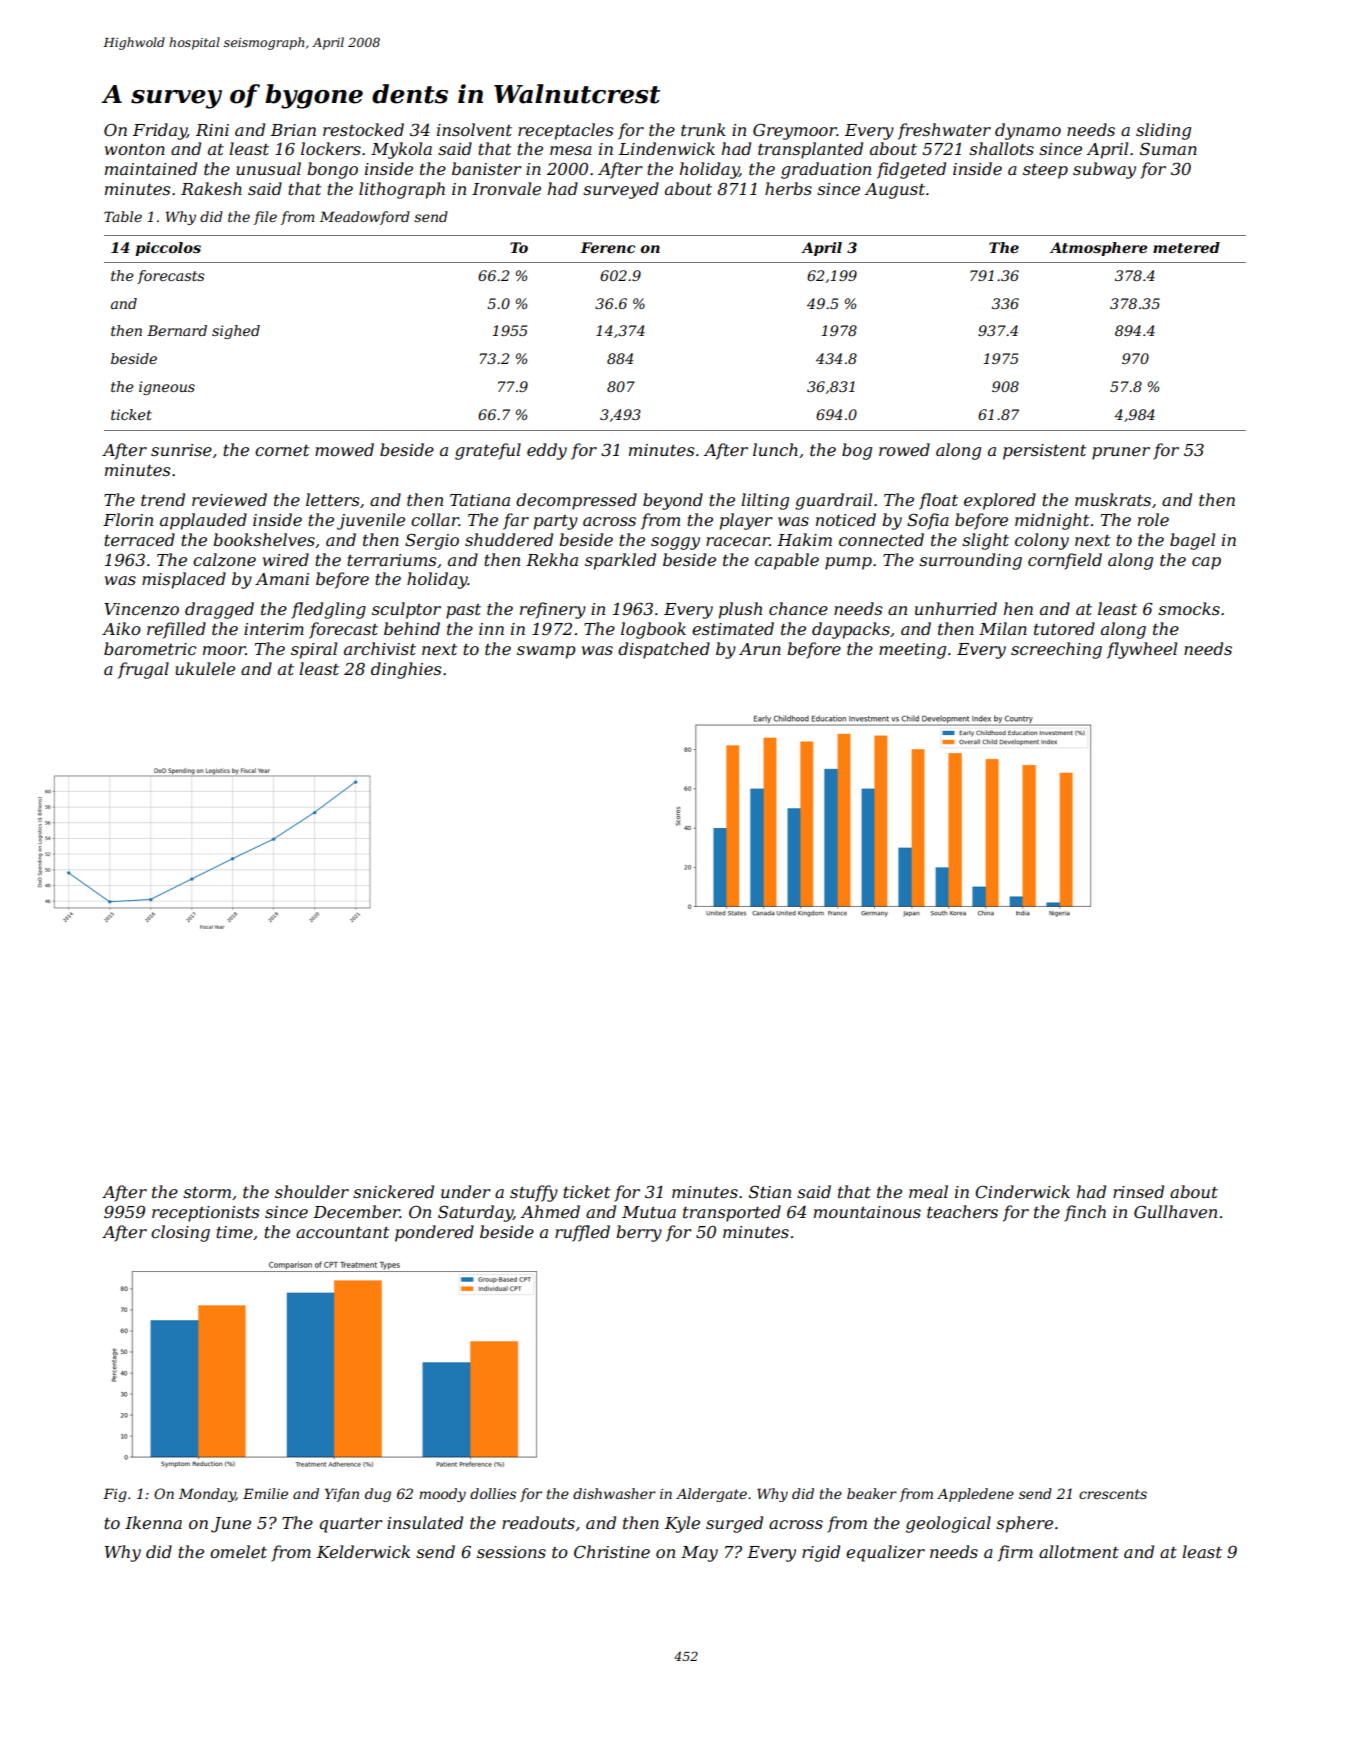 The width and height of the screenshot is (1349, 1745). Describe the element at coordinates (912, 651) in the screenshot. I see `meeting` at that location.
